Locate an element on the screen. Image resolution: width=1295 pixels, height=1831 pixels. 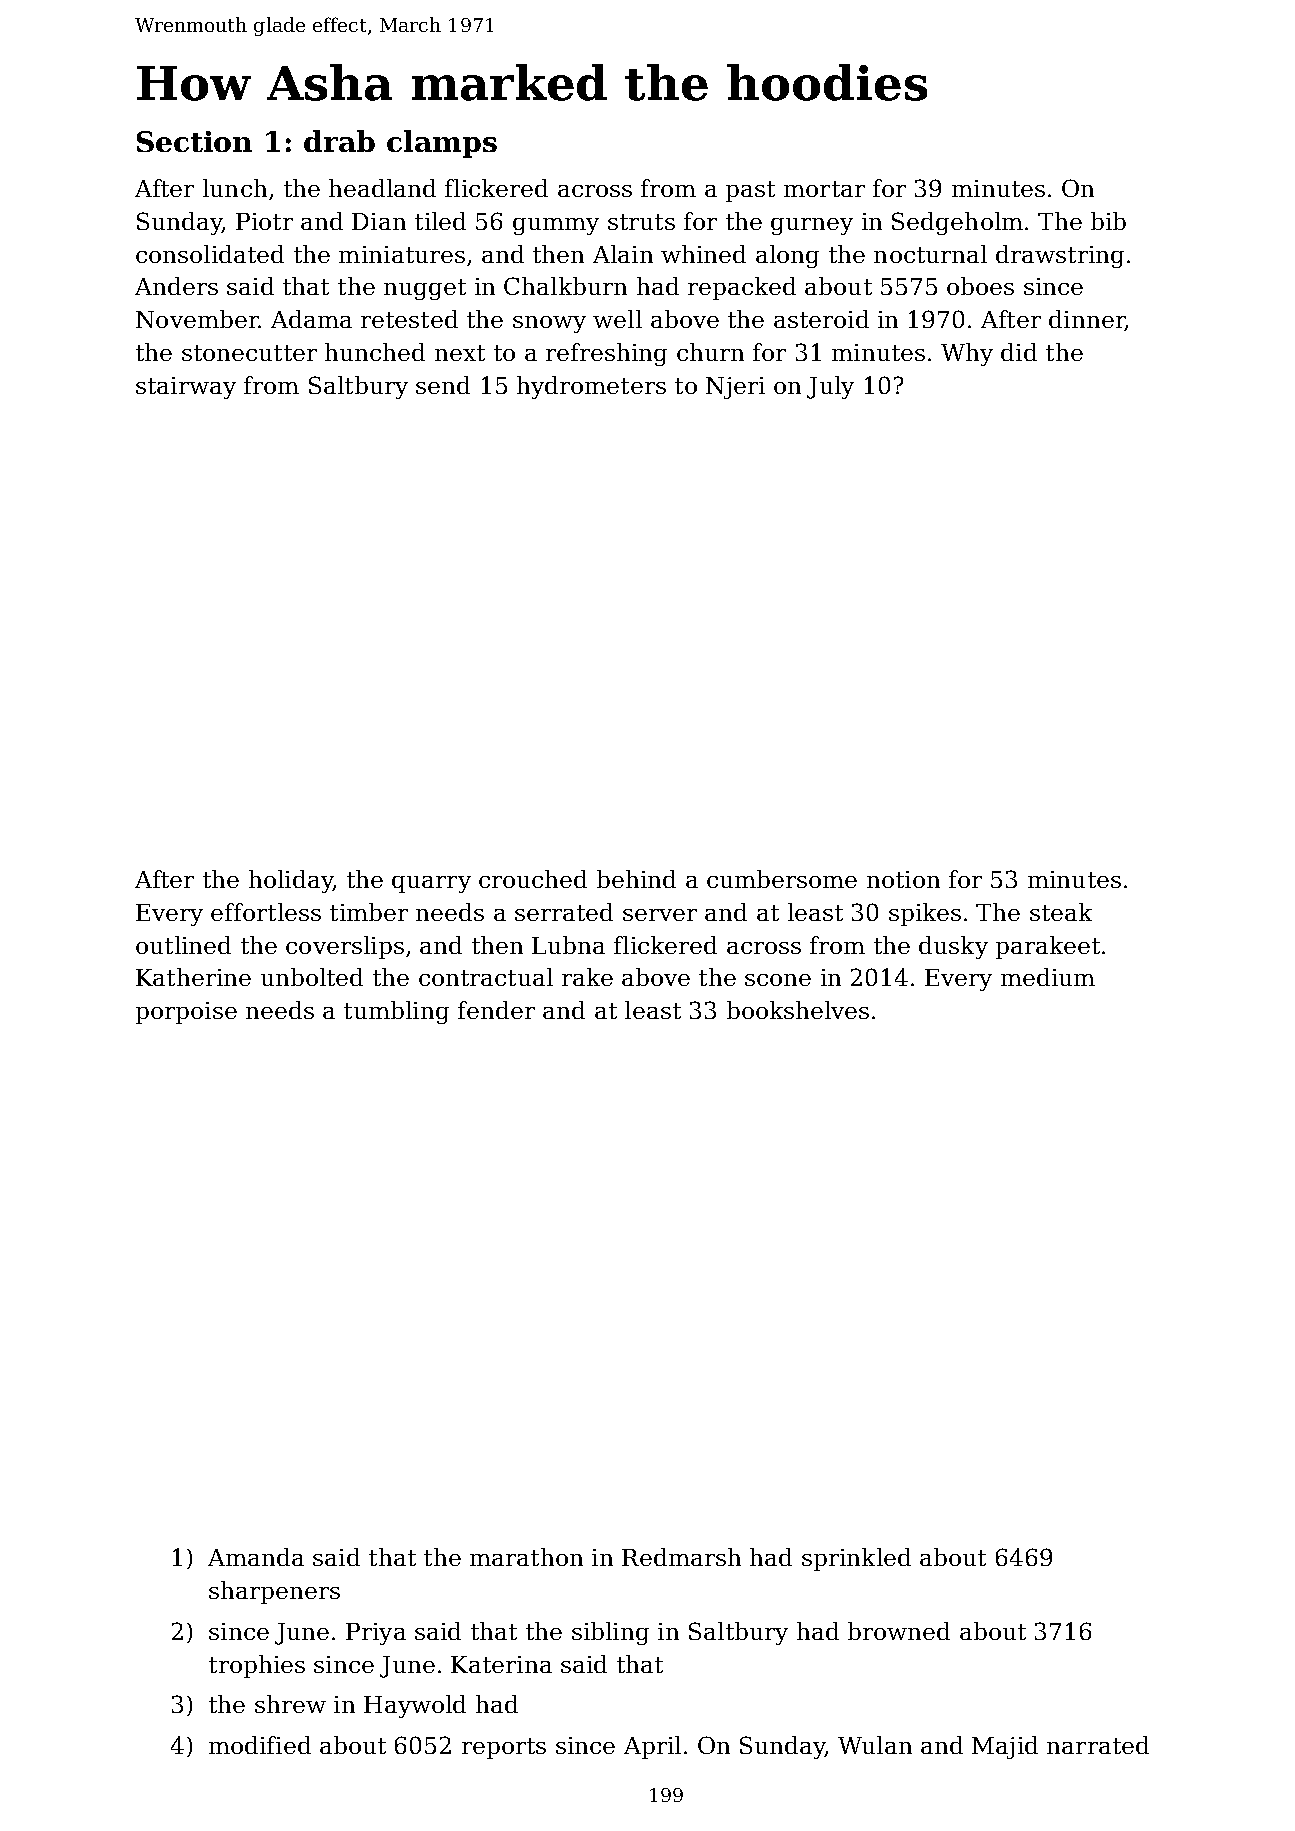
Haywold is located at coordinates (415, 1706).
